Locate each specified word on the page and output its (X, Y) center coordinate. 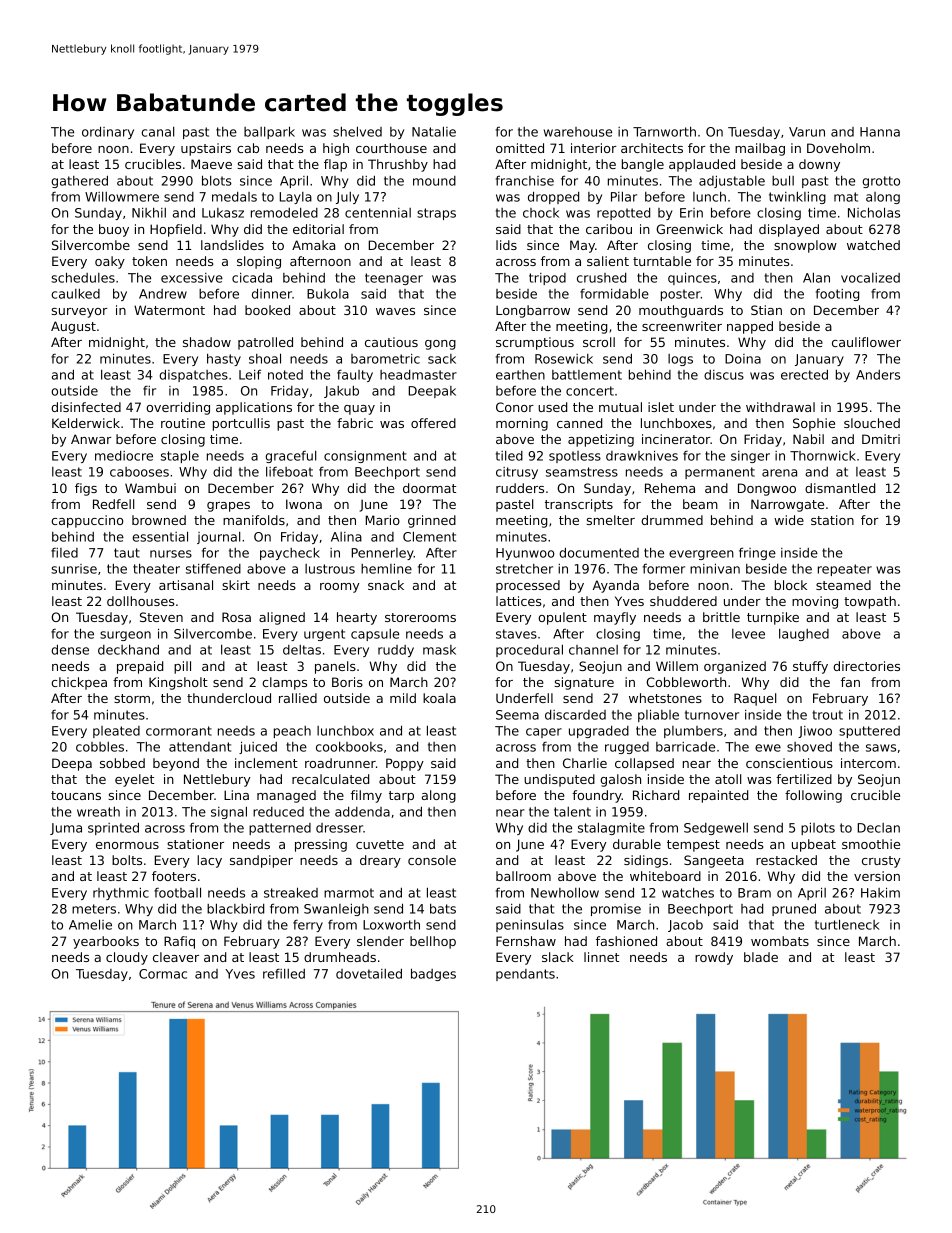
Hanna (880, 132)
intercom (868, 763)
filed (64, 553)
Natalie (434, 131)
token (149, 261)
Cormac (163, 974)
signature (584, 683)
